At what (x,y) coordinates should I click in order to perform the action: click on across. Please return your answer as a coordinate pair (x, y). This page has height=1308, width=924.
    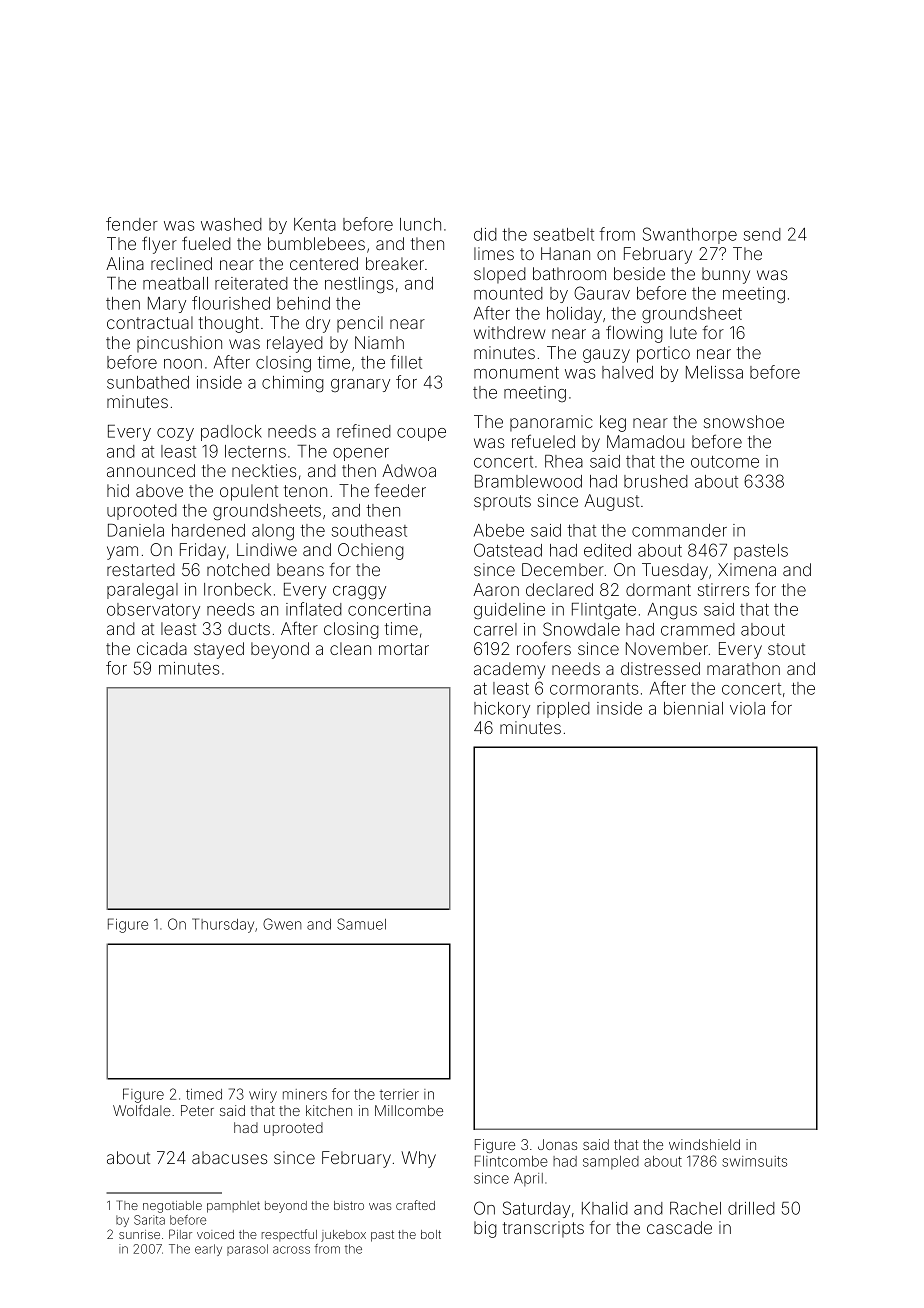
    Looking at the image, I should click on (291, 1250).
